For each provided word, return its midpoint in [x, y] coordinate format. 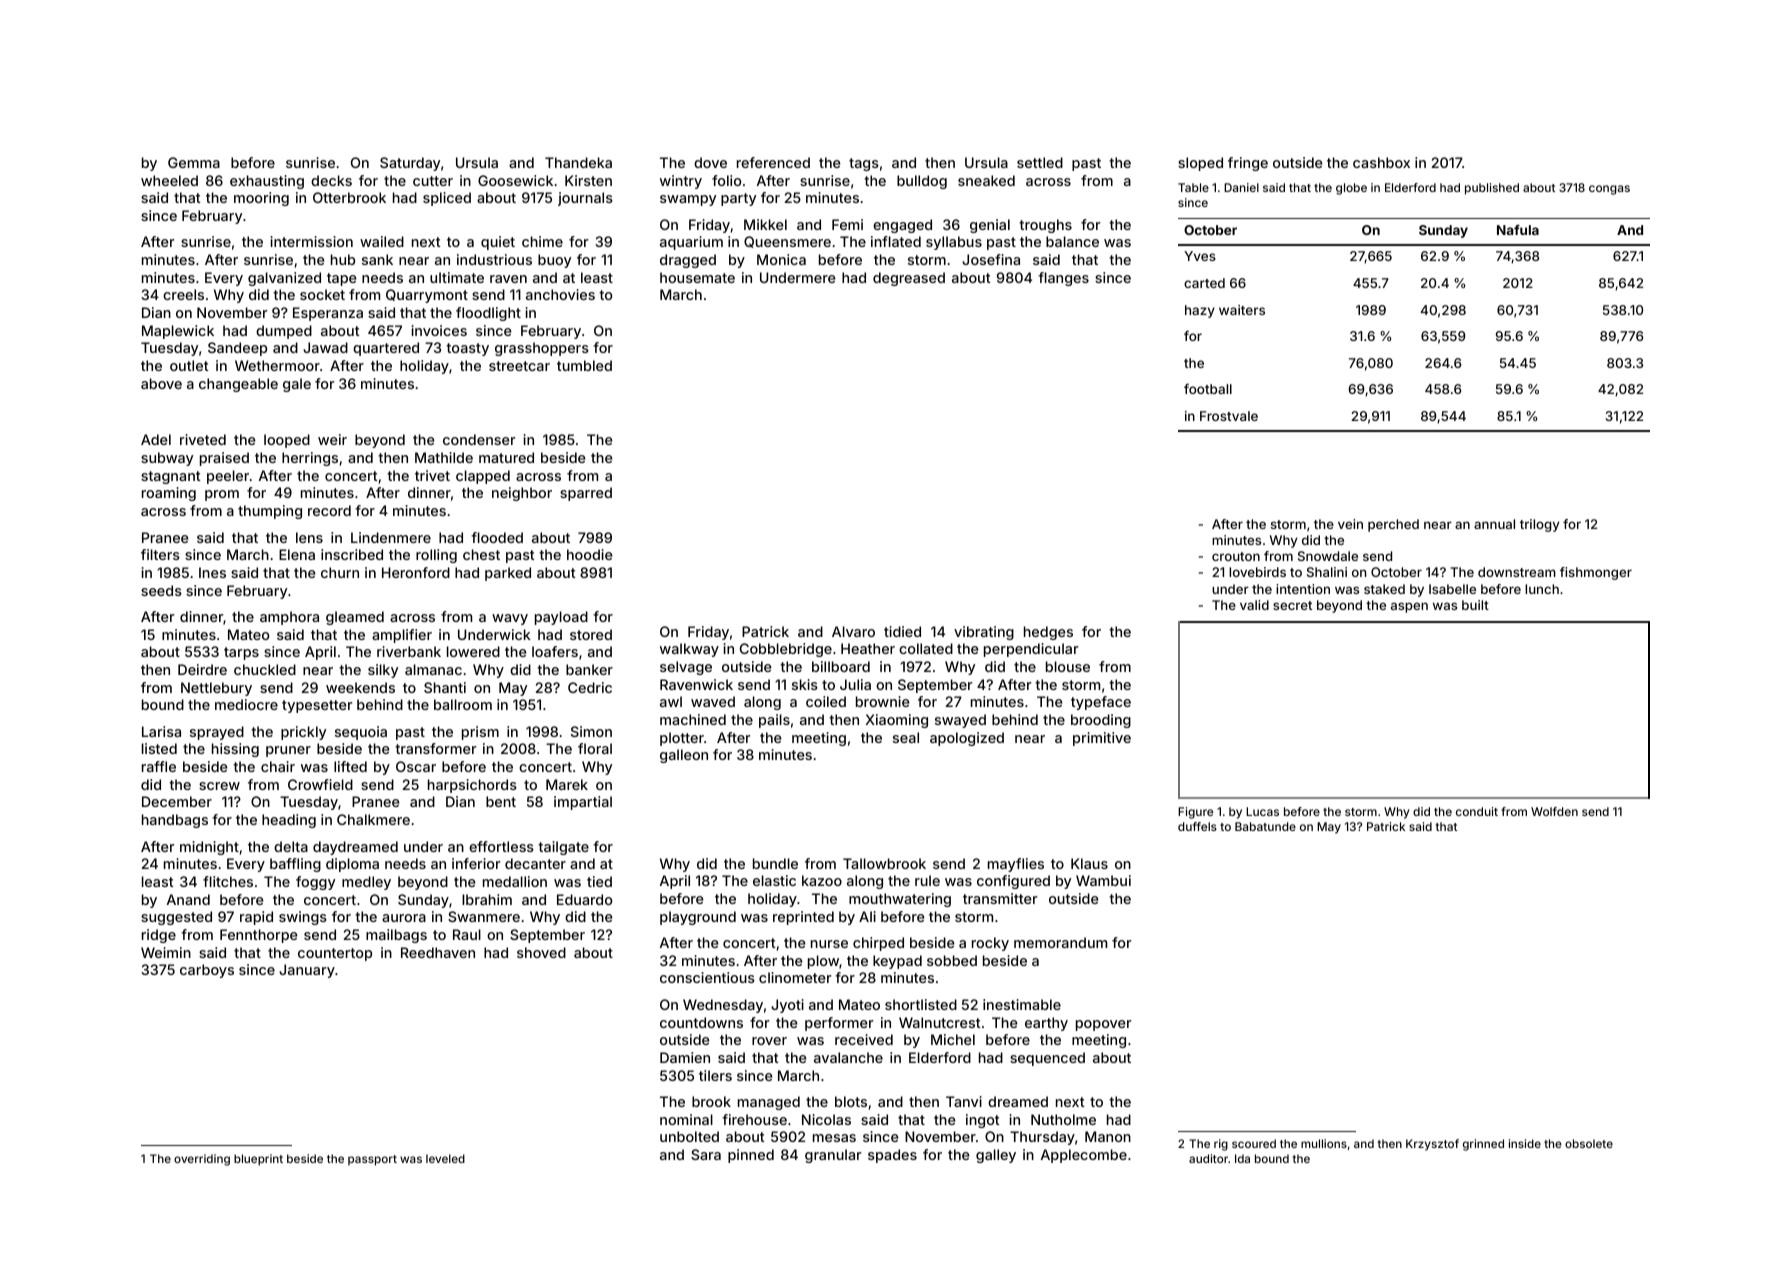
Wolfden [1554, 811]
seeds [161, 590]
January [307, 971]
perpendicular [1031, 650]
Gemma [194, 162]
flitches [228, 881]
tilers [715, 1075]
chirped [878, 944]
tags [864, 164]
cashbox [1381, 162]
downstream [1517, 572]
